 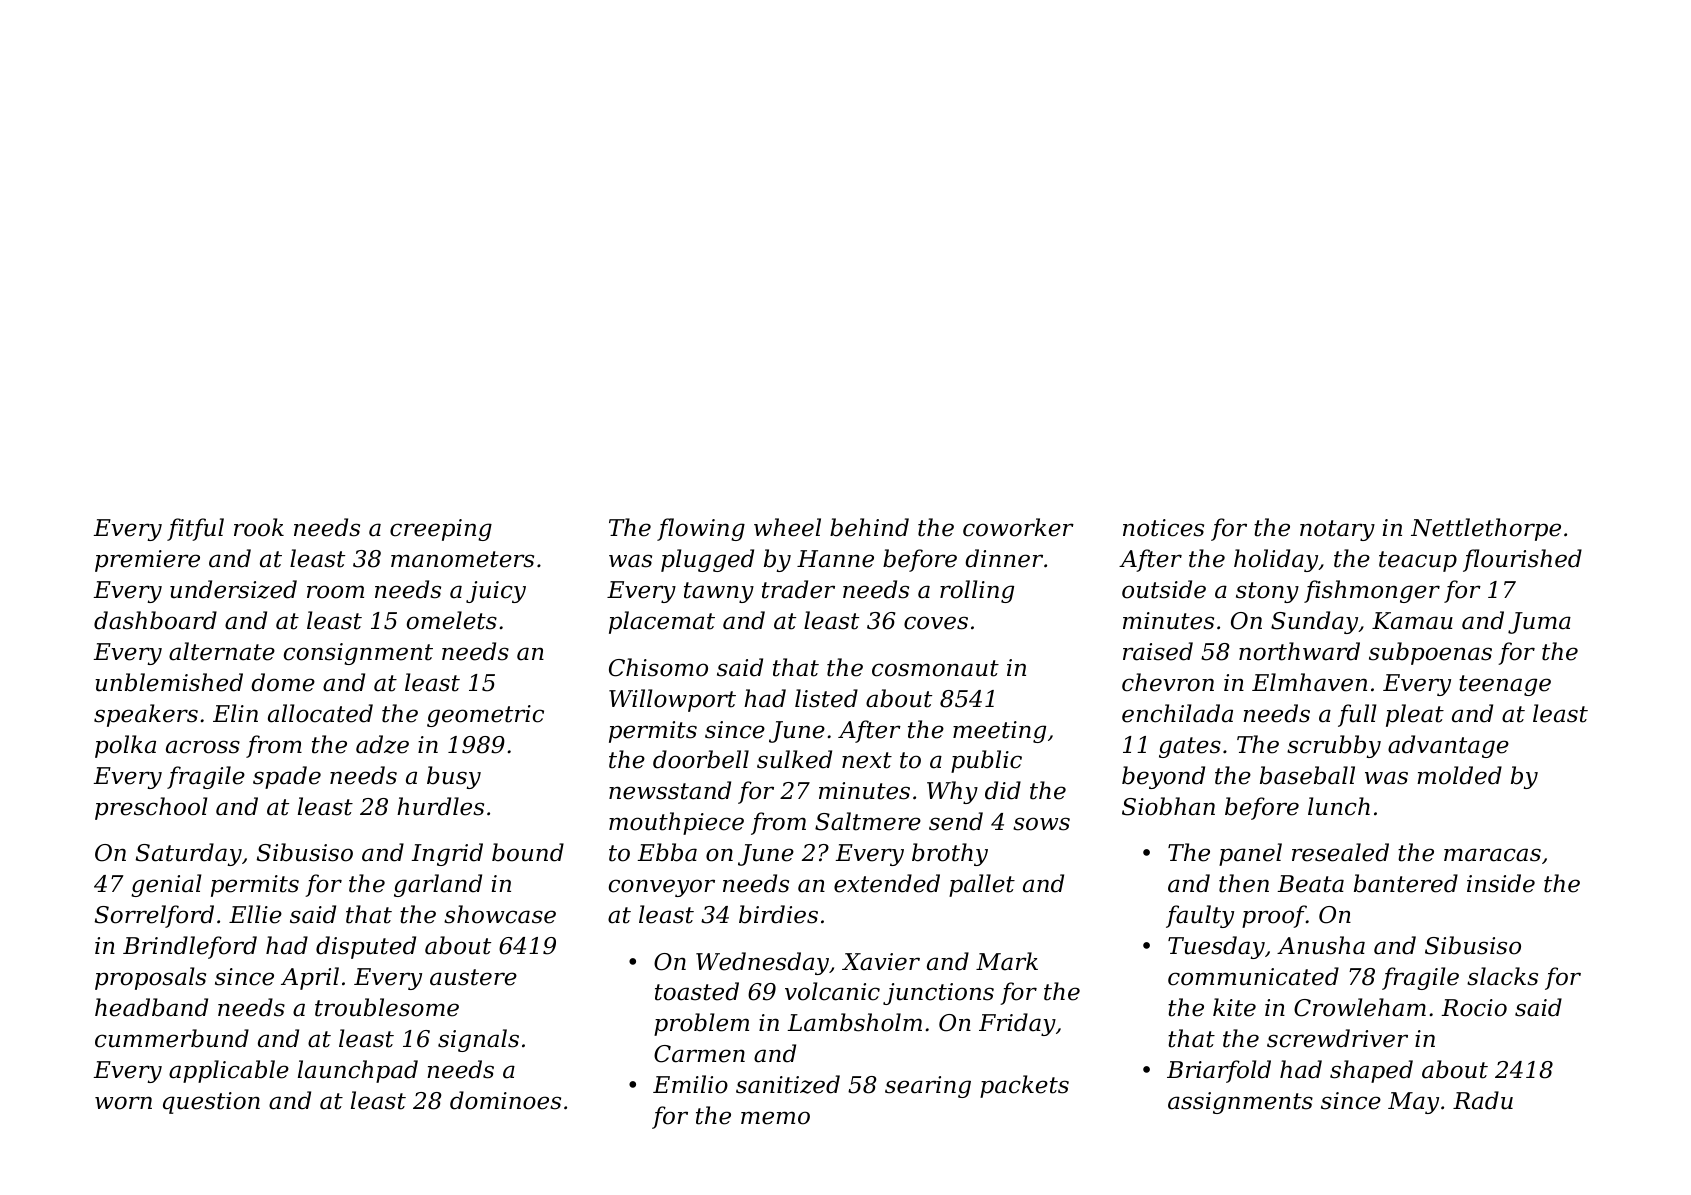 I want to click on flourished, so click(x=1522, y=560).
